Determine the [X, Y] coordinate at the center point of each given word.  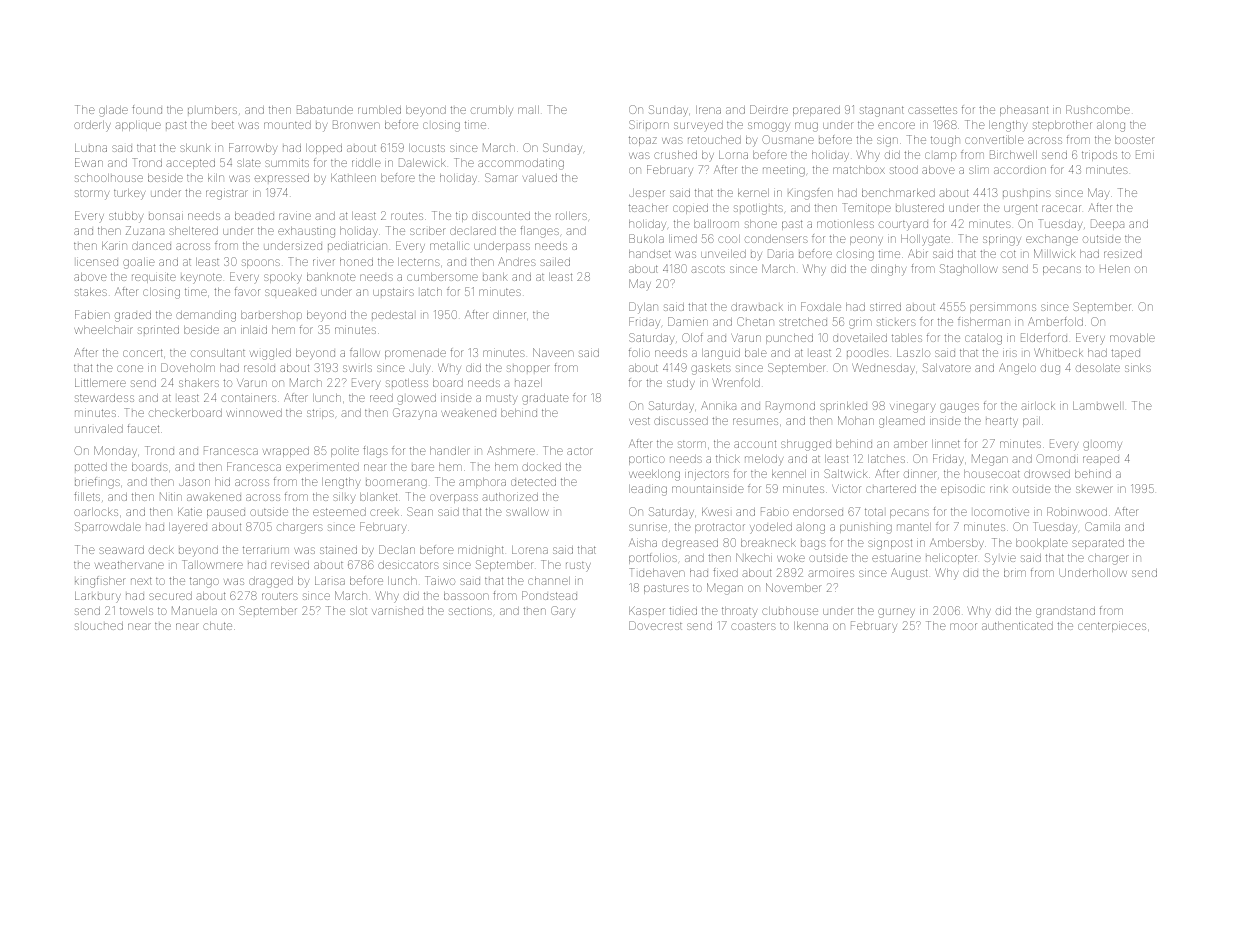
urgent [1020, 209]
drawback [757, 307]
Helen [1115, 269]
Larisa [330, 581]
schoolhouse [109, 178]
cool [729, 239]
